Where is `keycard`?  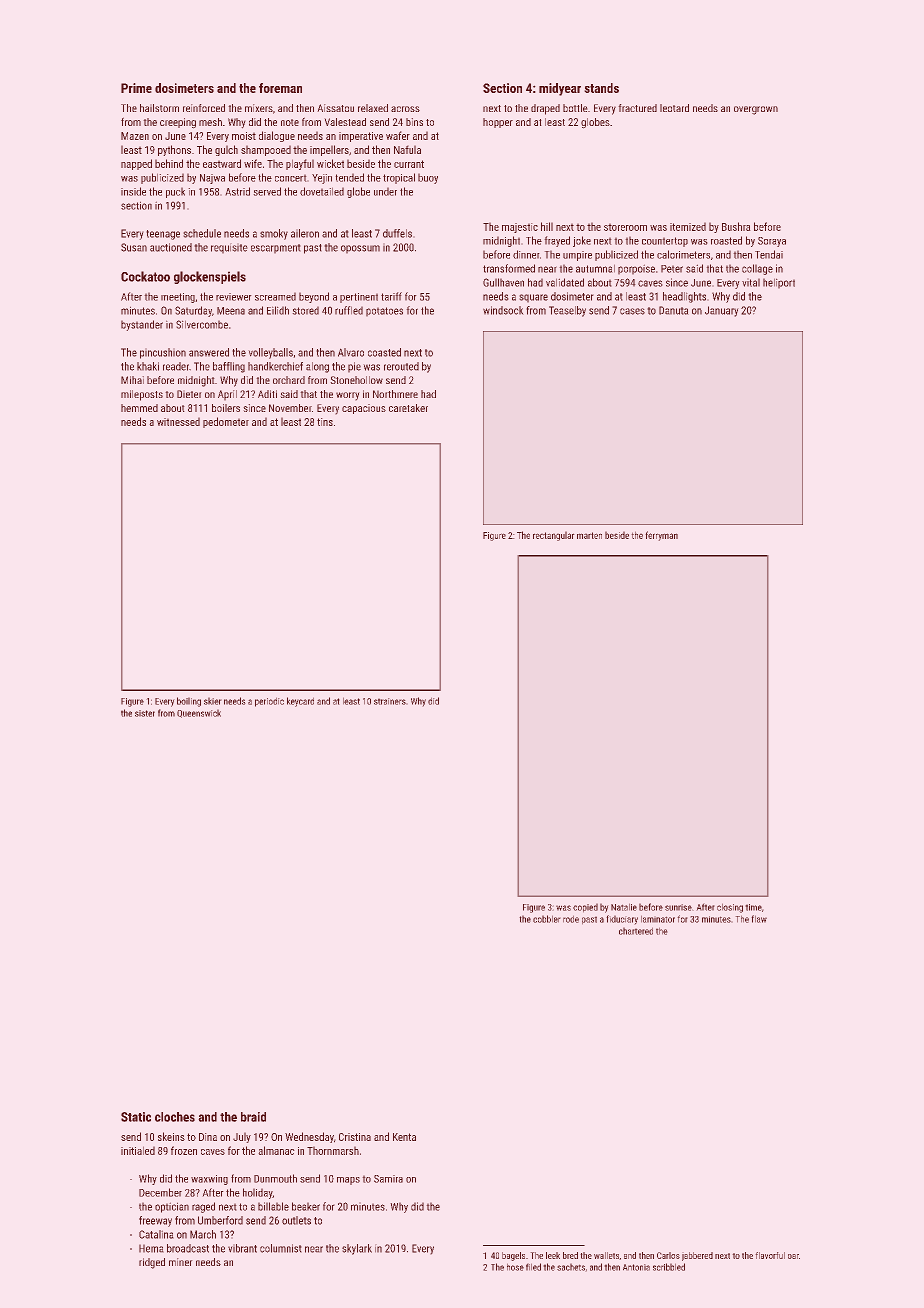 keycard is located at coordinates (300, 702).
